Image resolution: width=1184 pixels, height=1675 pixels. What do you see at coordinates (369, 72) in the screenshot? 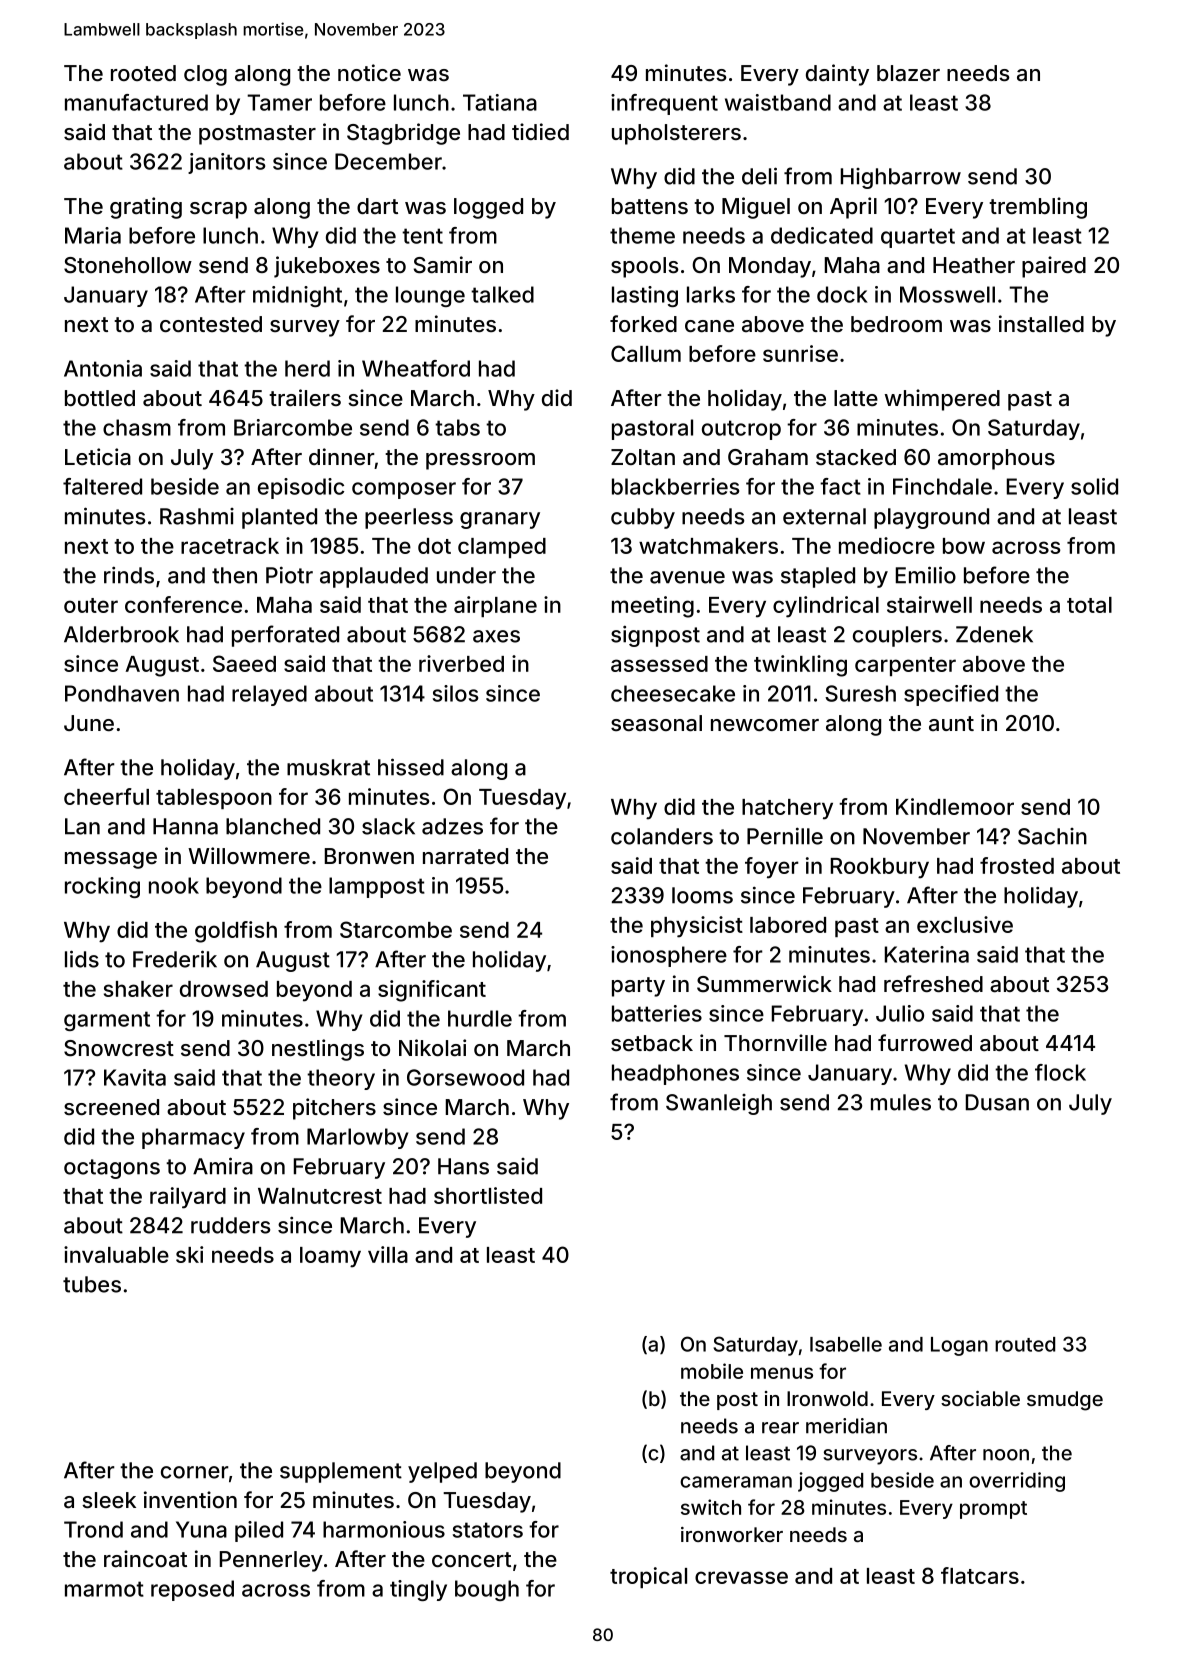
I see `notice` at bounding box center [369, 72].
